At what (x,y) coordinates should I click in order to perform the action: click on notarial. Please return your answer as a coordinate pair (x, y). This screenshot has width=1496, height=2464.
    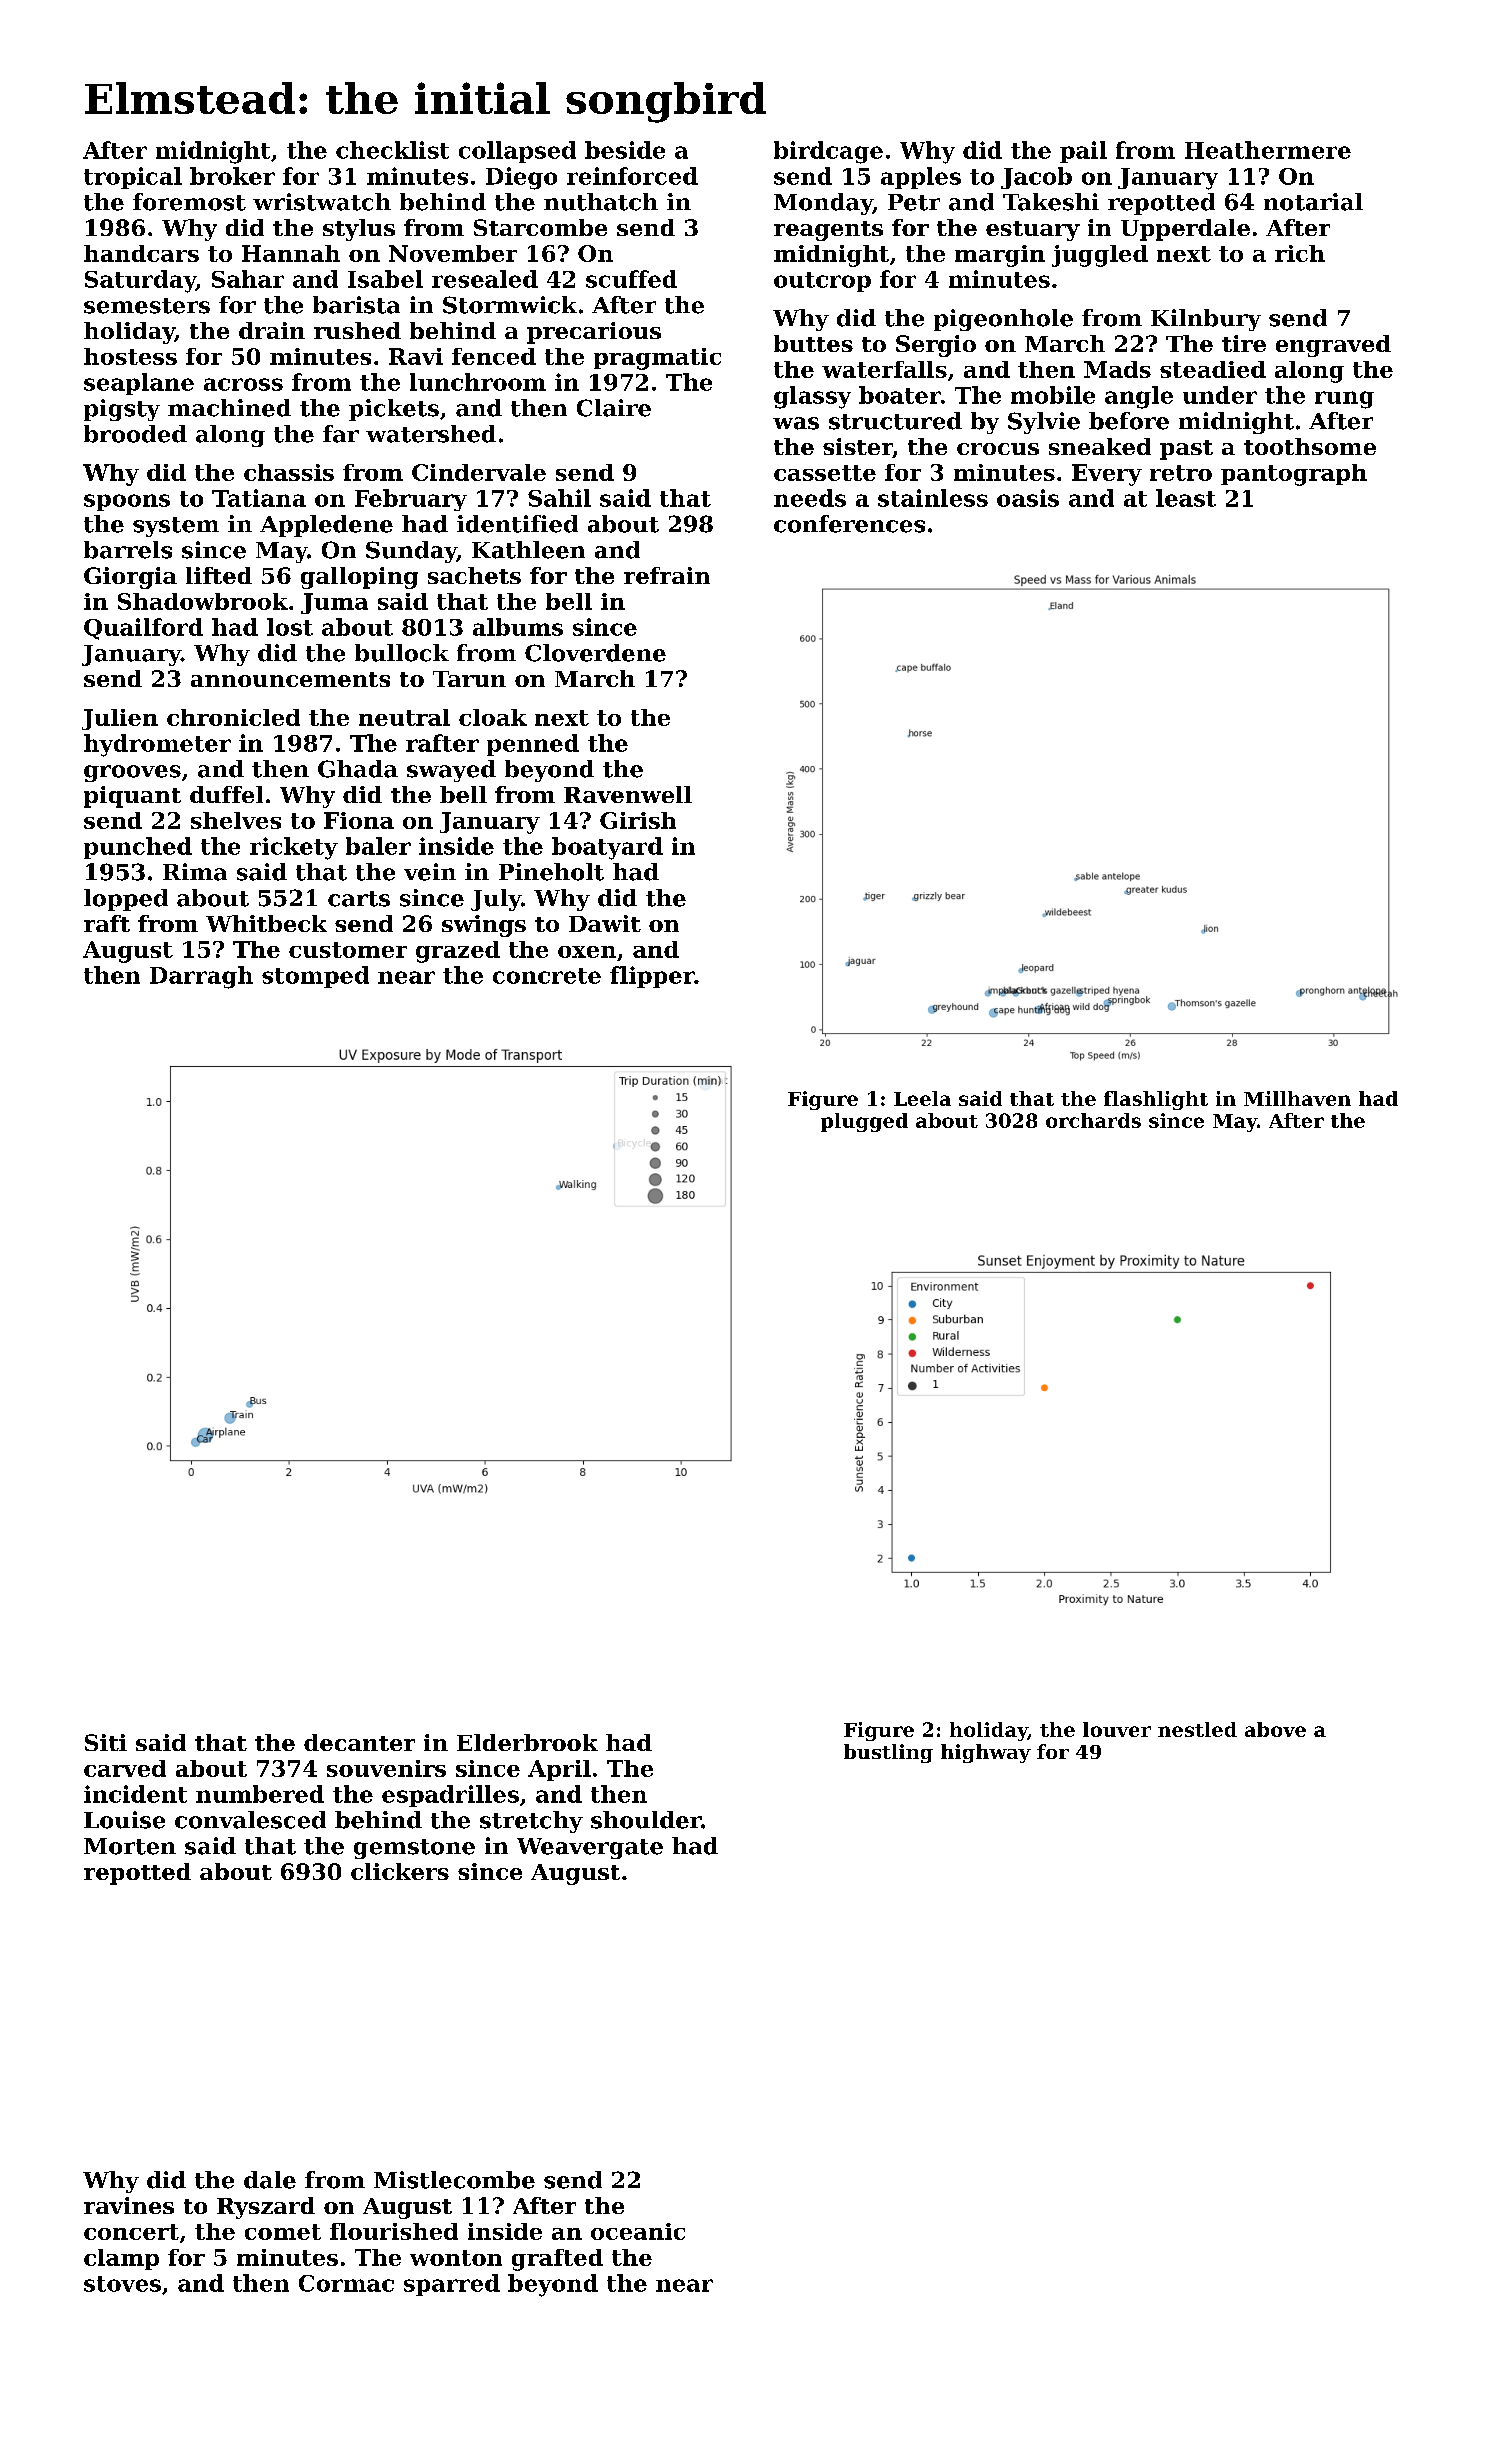
    Looking at the image, I should click on (1313, 202).
